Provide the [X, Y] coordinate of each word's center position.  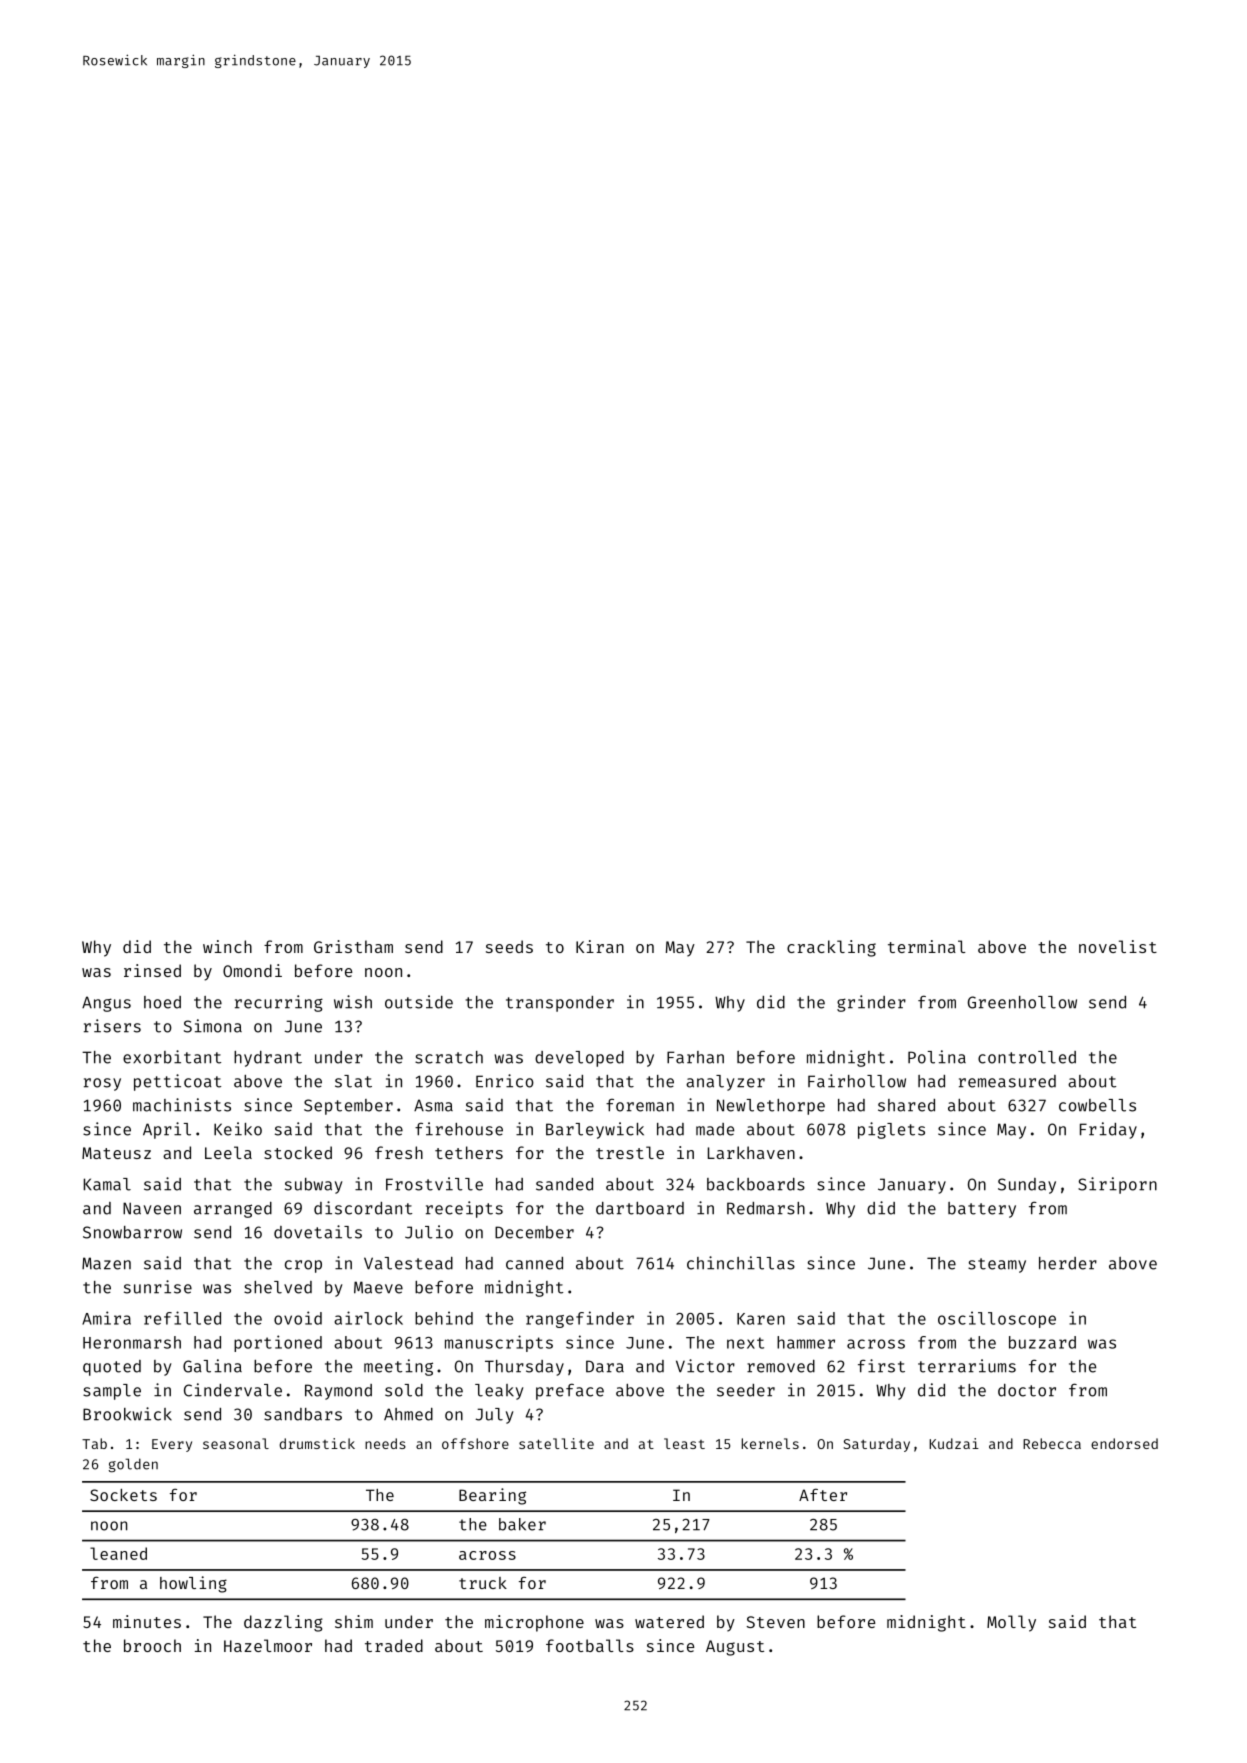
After [823, 1494]
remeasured [1007, 1081]
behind [444, 1318]
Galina [212, 1366]
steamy [997, 1265]
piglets [891, 1130]
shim [354, 1621]
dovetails [318, 1232]
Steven [775, 1622]
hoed [162, 1002]
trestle [630, 1152]
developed [579, 1059]
